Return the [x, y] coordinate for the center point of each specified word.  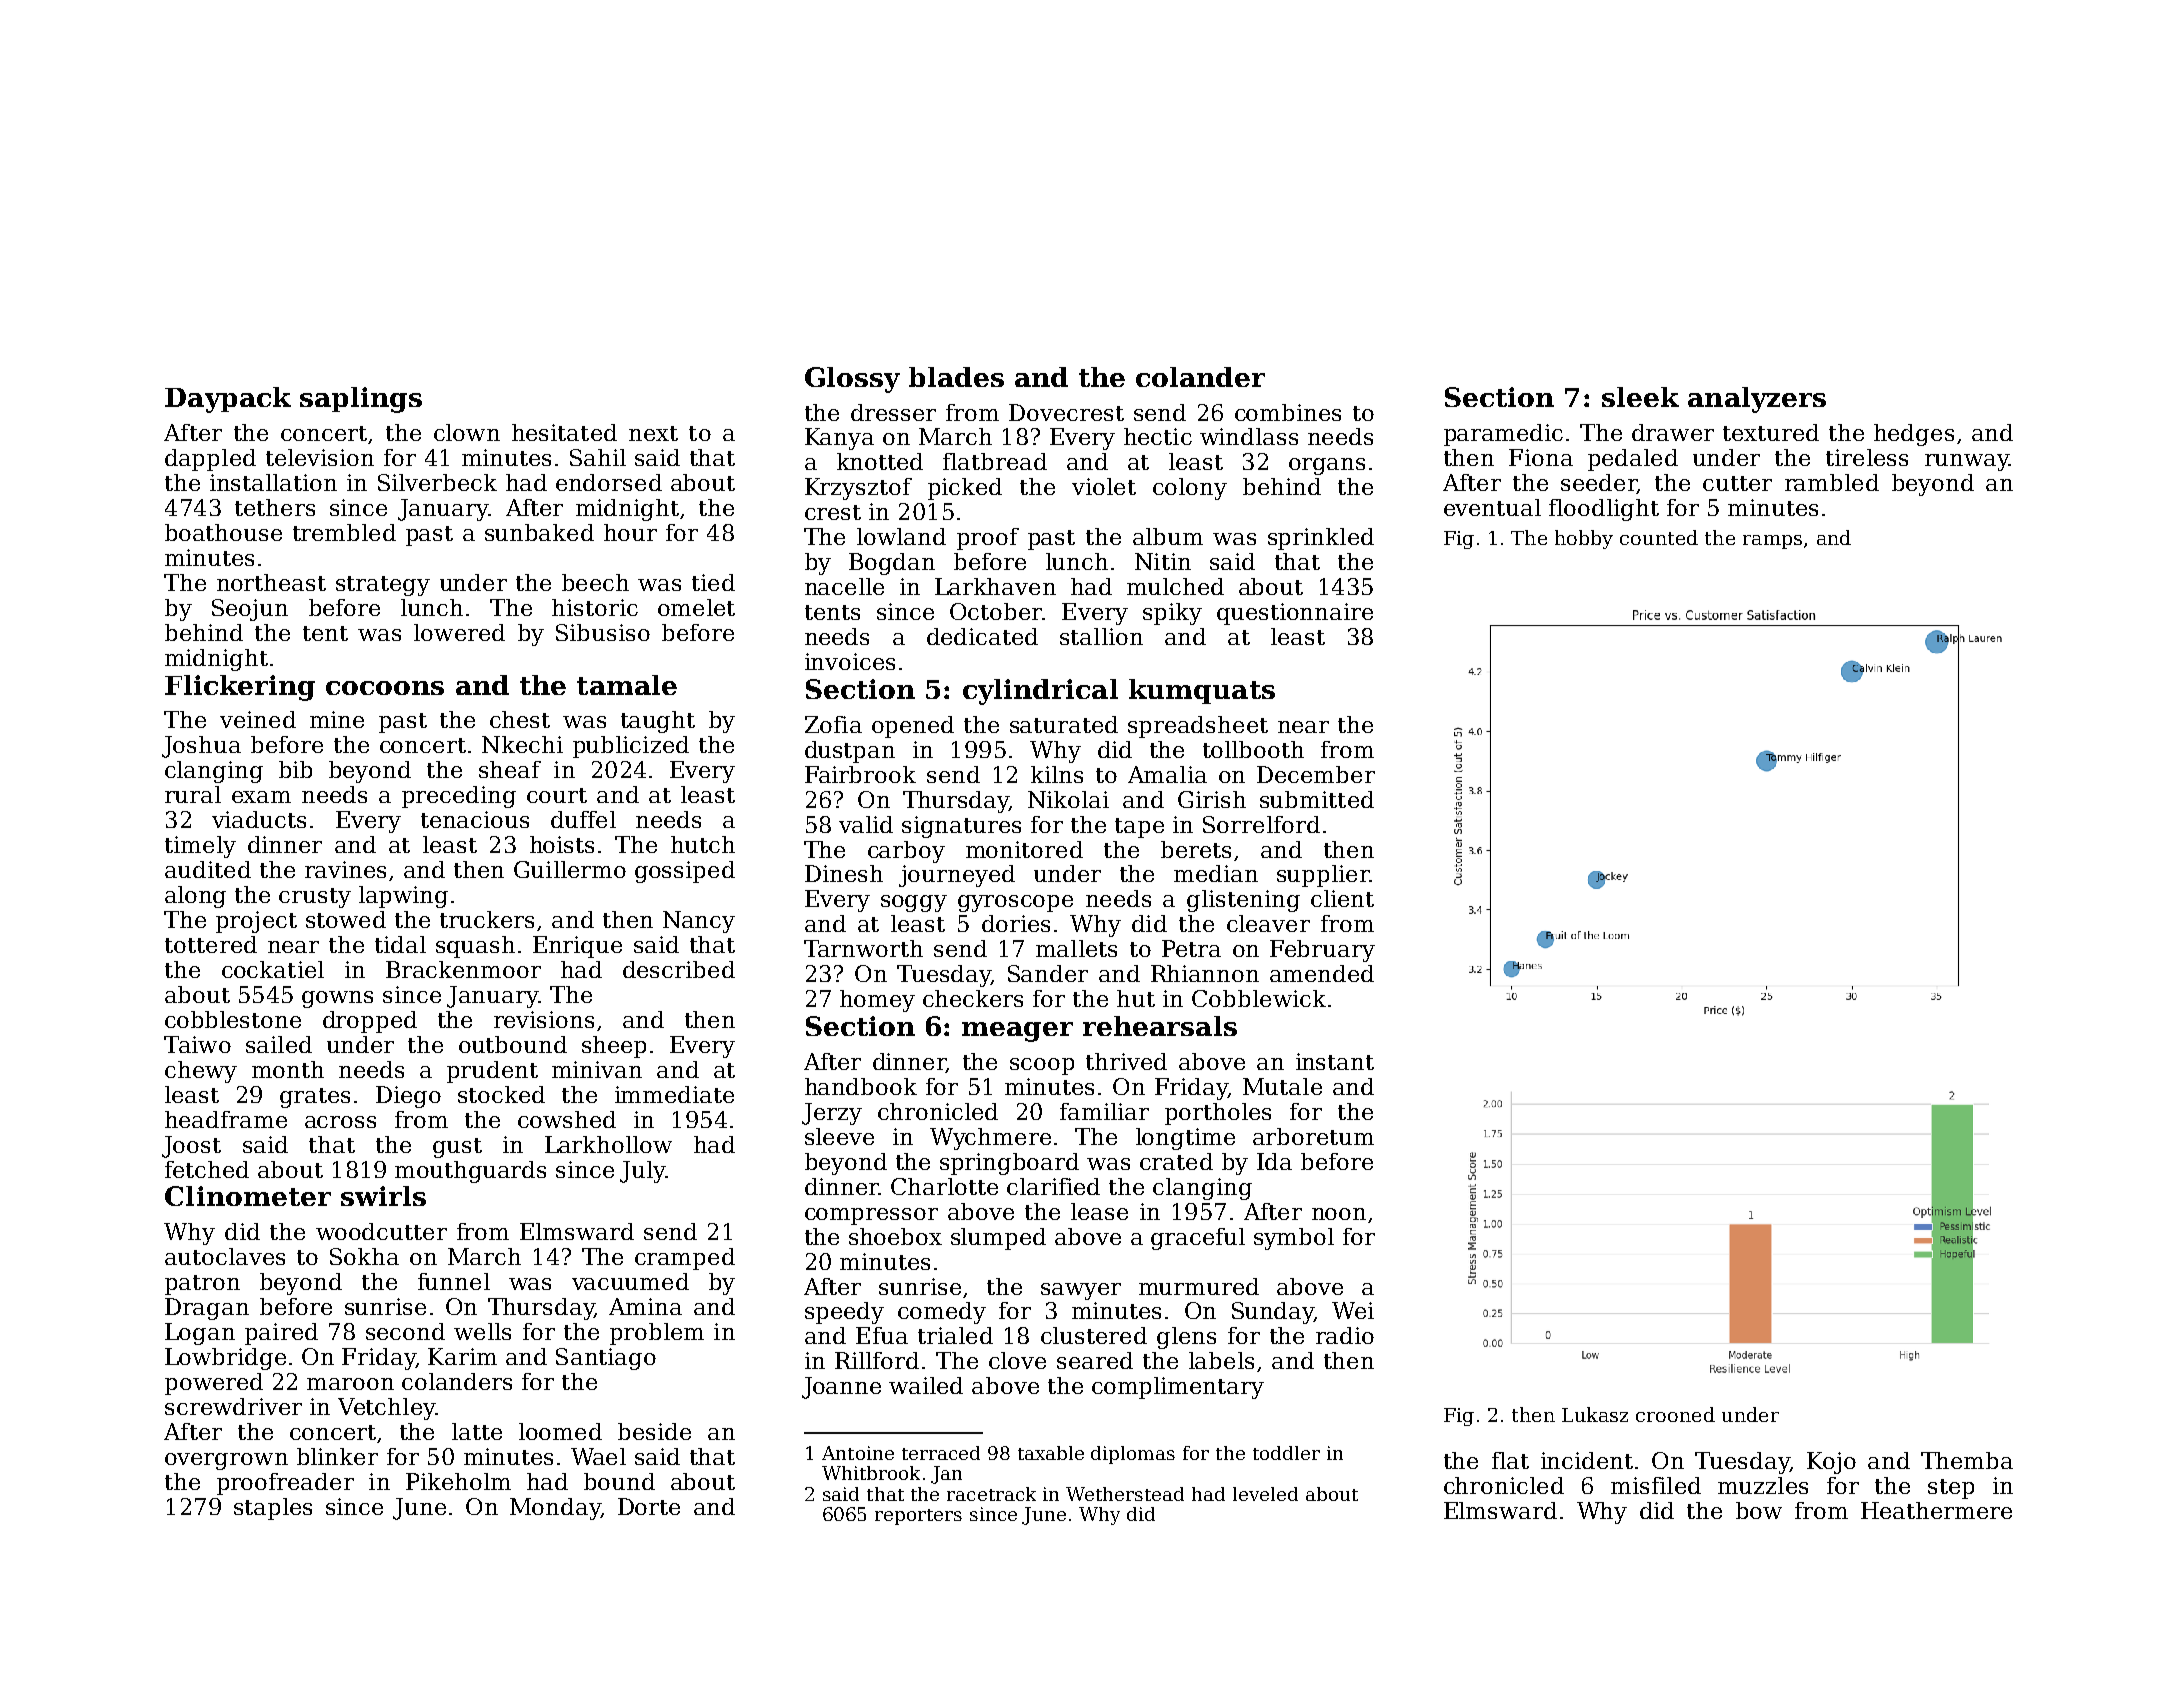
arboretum [1313, 1136]
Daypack [228, 400]
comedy [942, 1313]
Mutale [1282, 1086]
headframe [226, 1119]
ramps [1772, 542]
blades [956, 377]
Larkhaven [995, 586]
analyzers [1757, 400]
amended [1322, 973]
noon [1339, 1214]
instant [1335, 1061]
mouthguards [470, 1172]
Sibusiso [603, 632]
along [195, 897]
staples [273, 1509]
